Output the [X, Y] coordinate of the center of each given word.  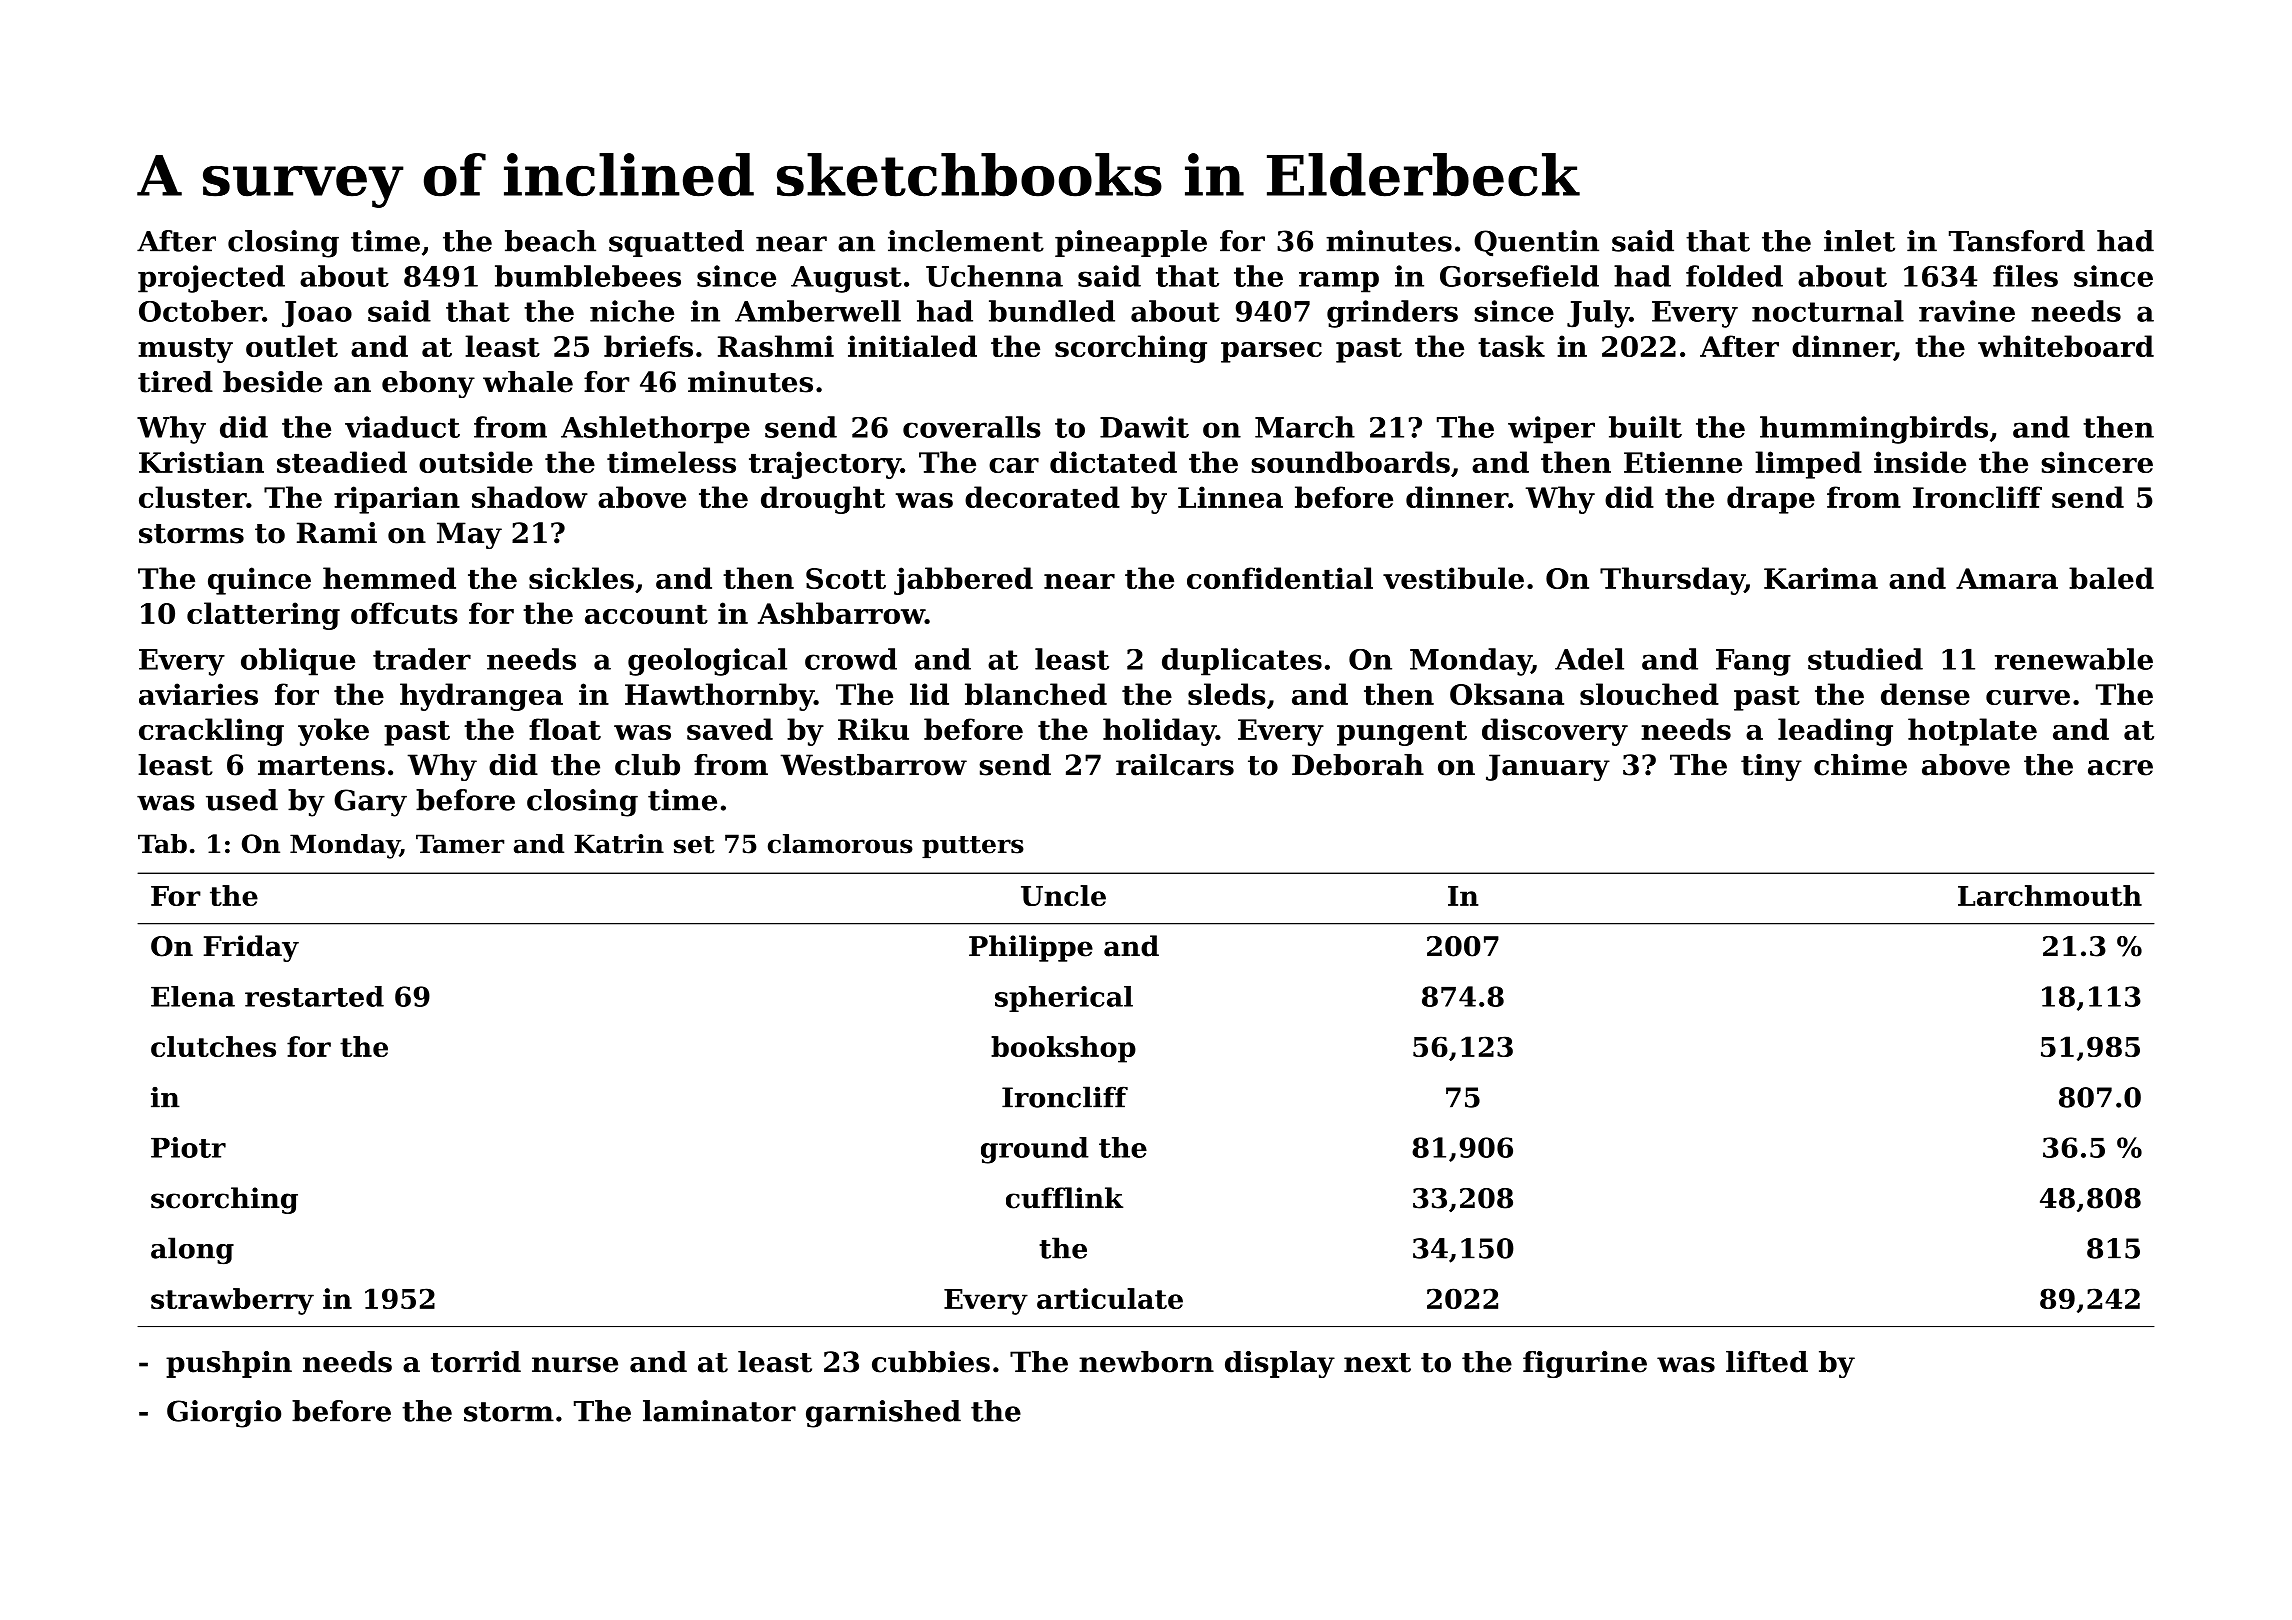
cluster [193, 497]
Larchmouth [2050, 895]
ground [1035, 1150]
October [200, 311]
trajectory [825, 465]
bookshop [1063, 1049]
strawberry [232, 1301]
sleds [1227, 694]
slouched [1649, 694]
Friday [251, 948]
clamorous [840, 844]
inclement [966, 241]
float [565, 729]
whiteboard [2066, 346]
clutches [213, 1046]
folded [1734, 276]
